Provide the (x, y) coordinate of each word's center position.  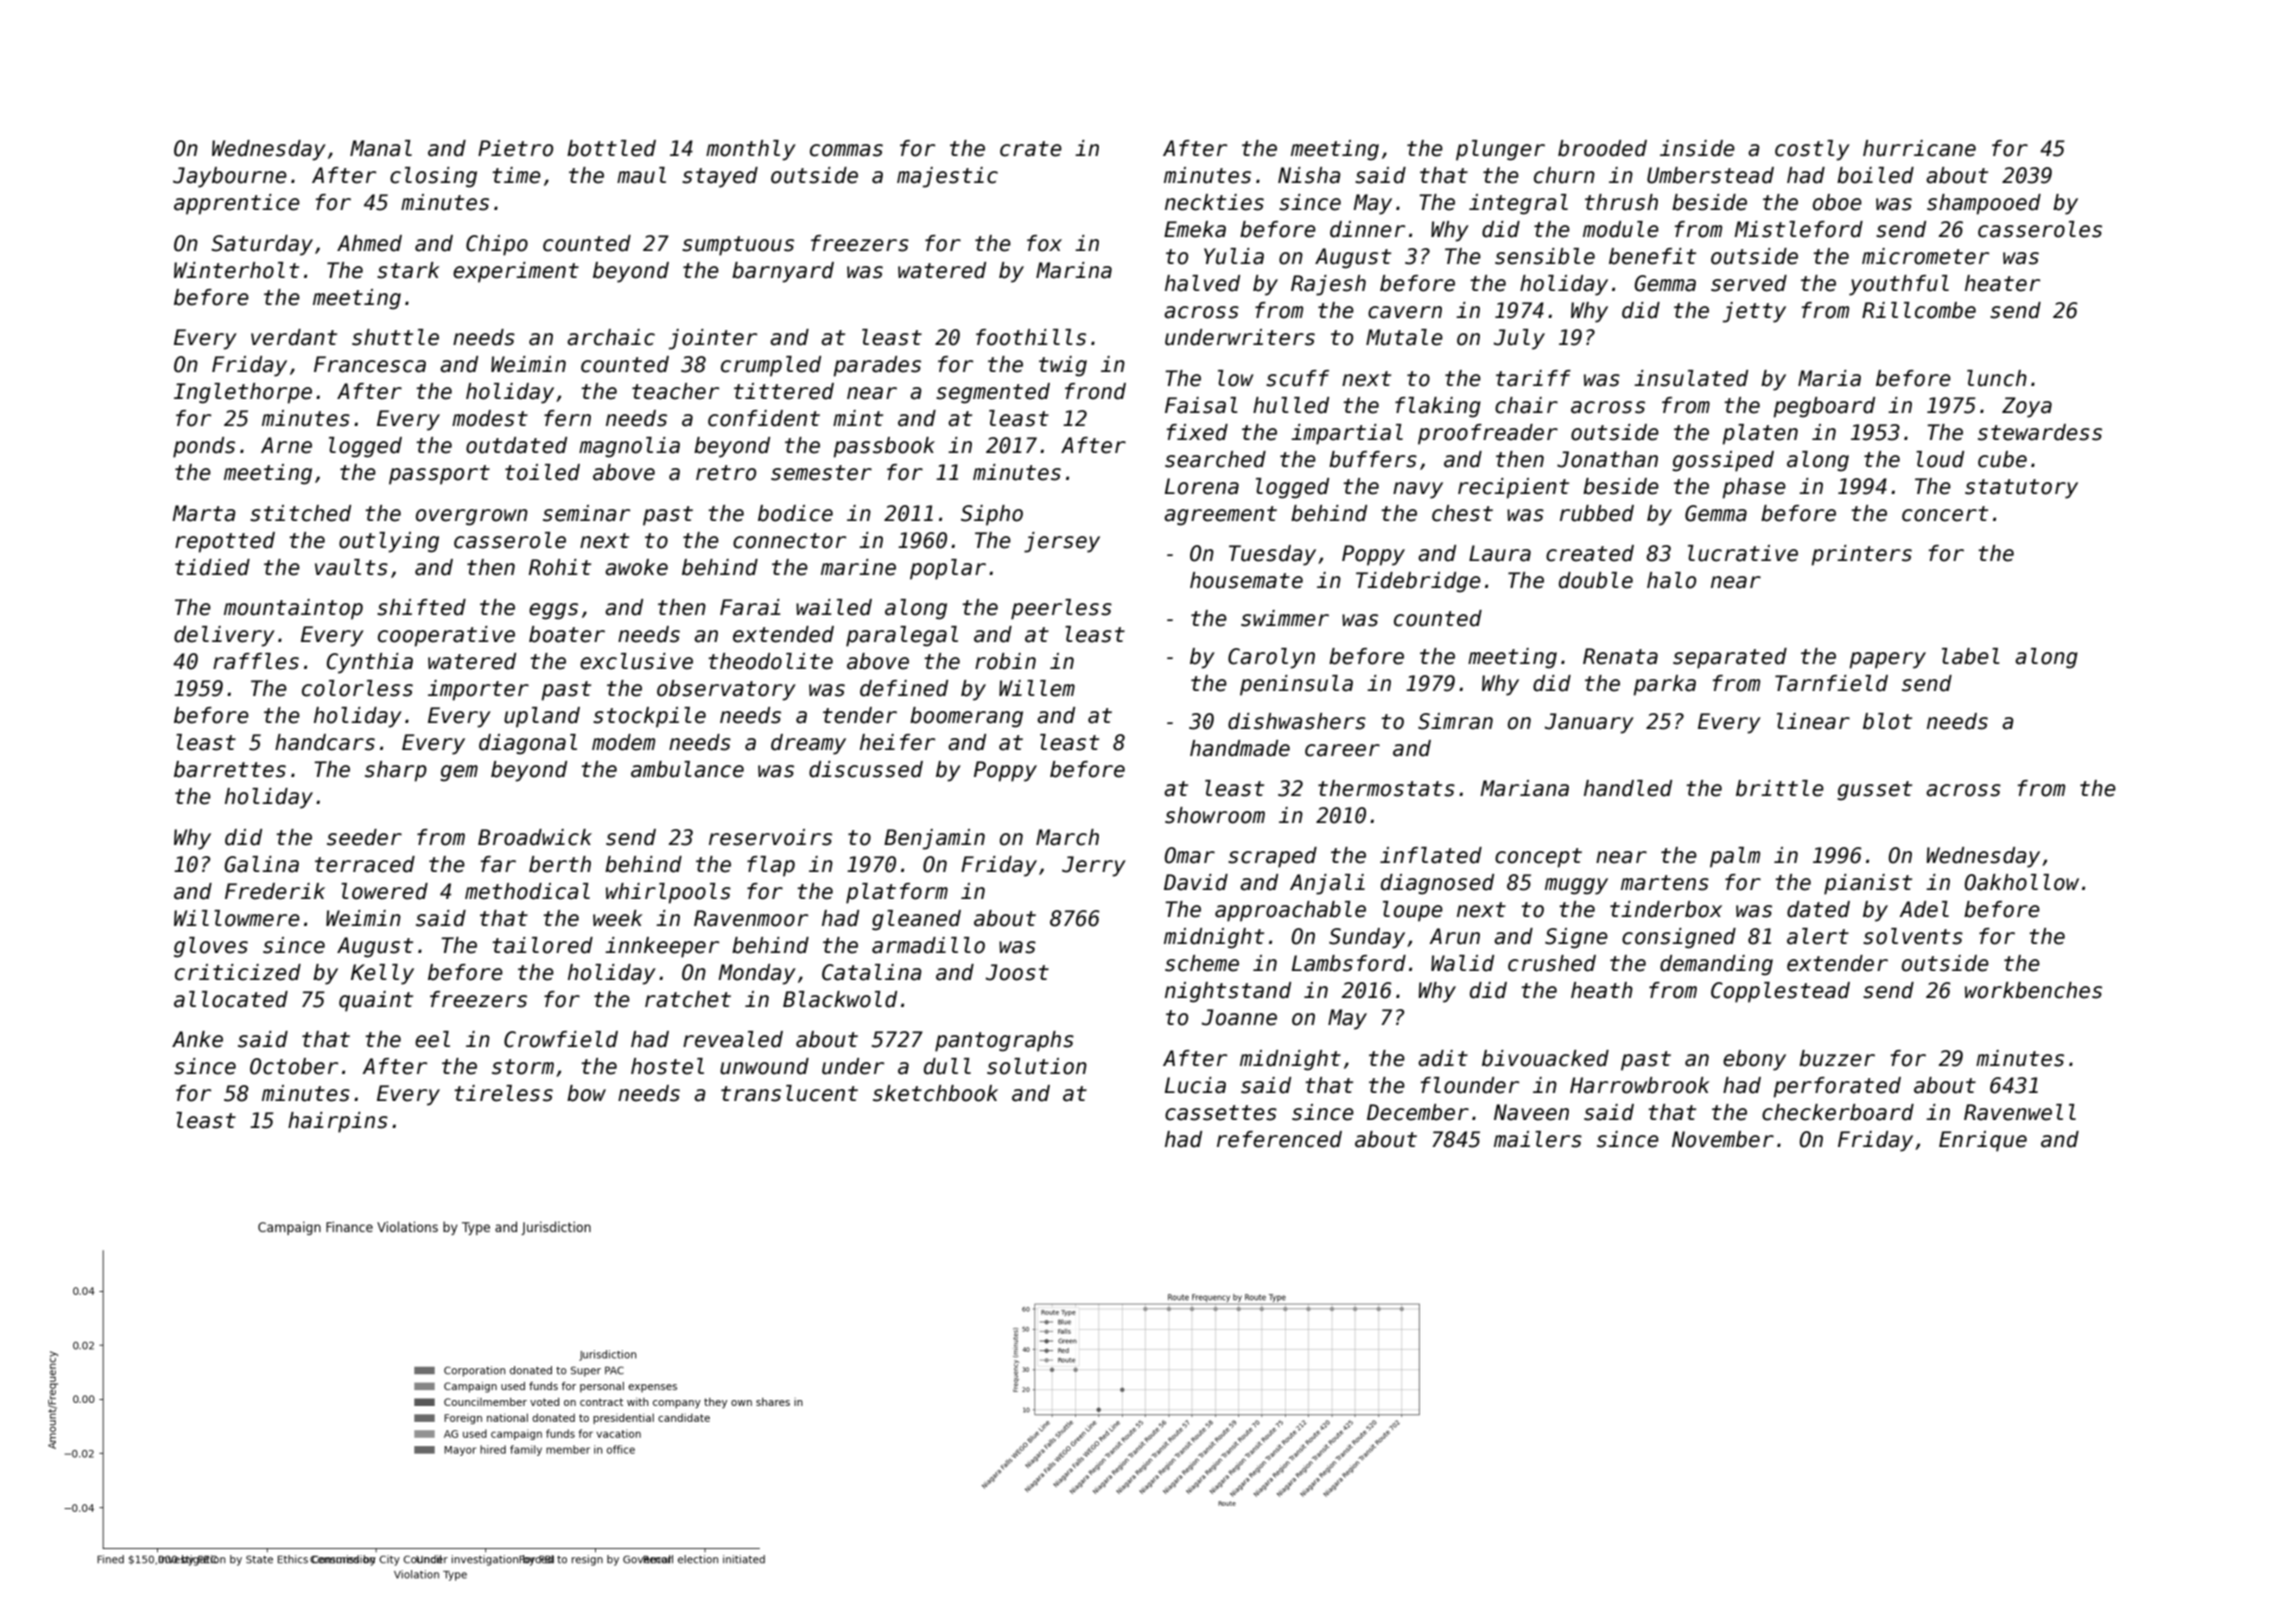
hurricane (1919, 148)
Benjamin (934, 839)
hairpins (338, 1122)
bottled (611, 148)
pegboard (1824, 407)
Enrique (1983, 1141)
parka (1664, 685)
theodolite (770, 661)
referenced (1279, 1139)
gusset (1874, 791)
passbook (884, 447)
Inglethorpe (243, 393)
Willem (1037, 688)
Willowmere (237, 918)
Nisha (1309, 175)
